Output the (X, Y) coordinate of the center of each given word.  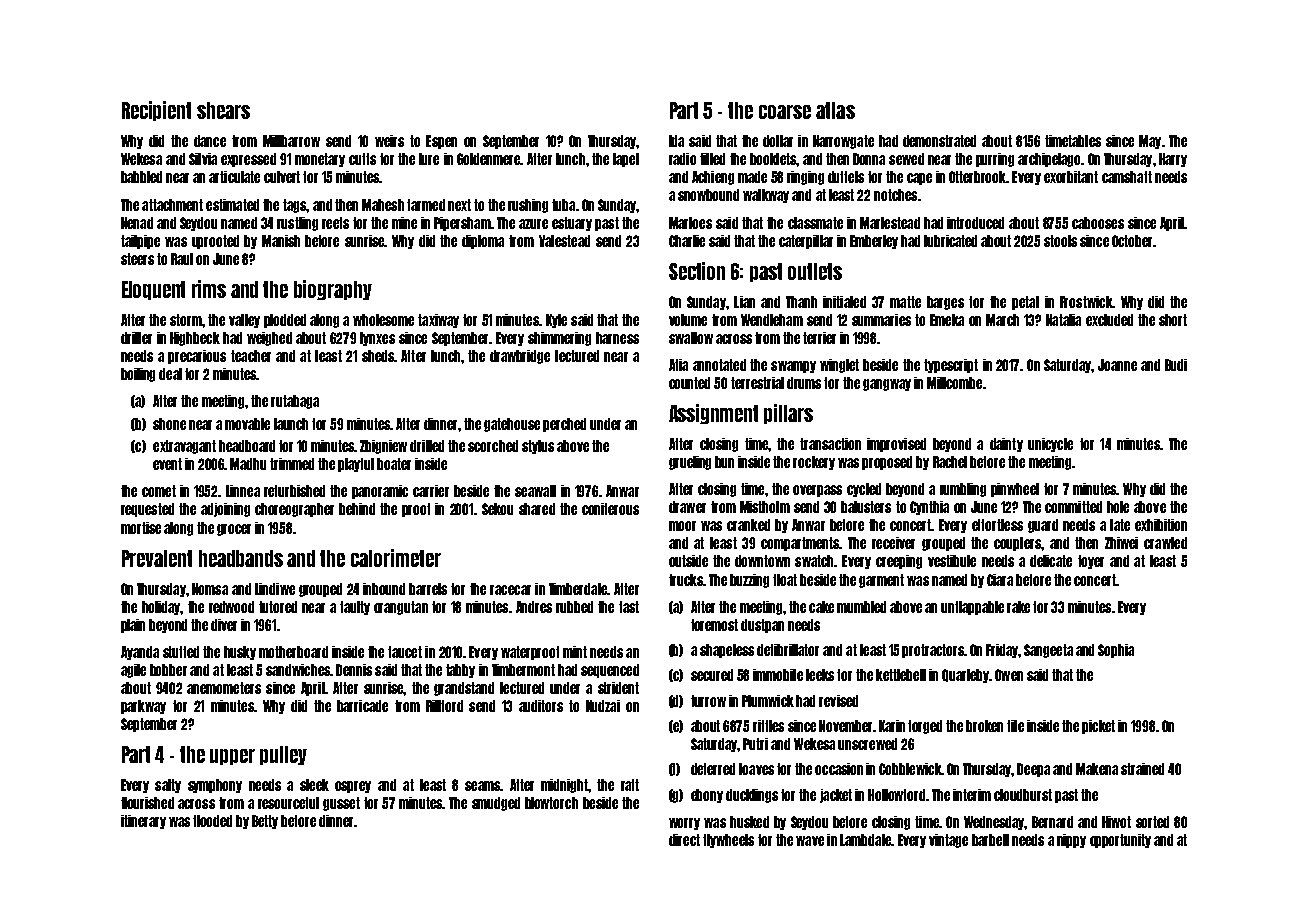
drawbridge (520, 357)
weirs (389, 141)
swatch (814, 561)
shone (169, 424)
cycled (864, 490)
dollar (778, 141)
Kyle (556, 321)
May (1150, 142)
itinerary (143, 822)
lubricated (950, 241)
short (1173, 320)
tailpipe (140, 242)
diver (224, 625)
